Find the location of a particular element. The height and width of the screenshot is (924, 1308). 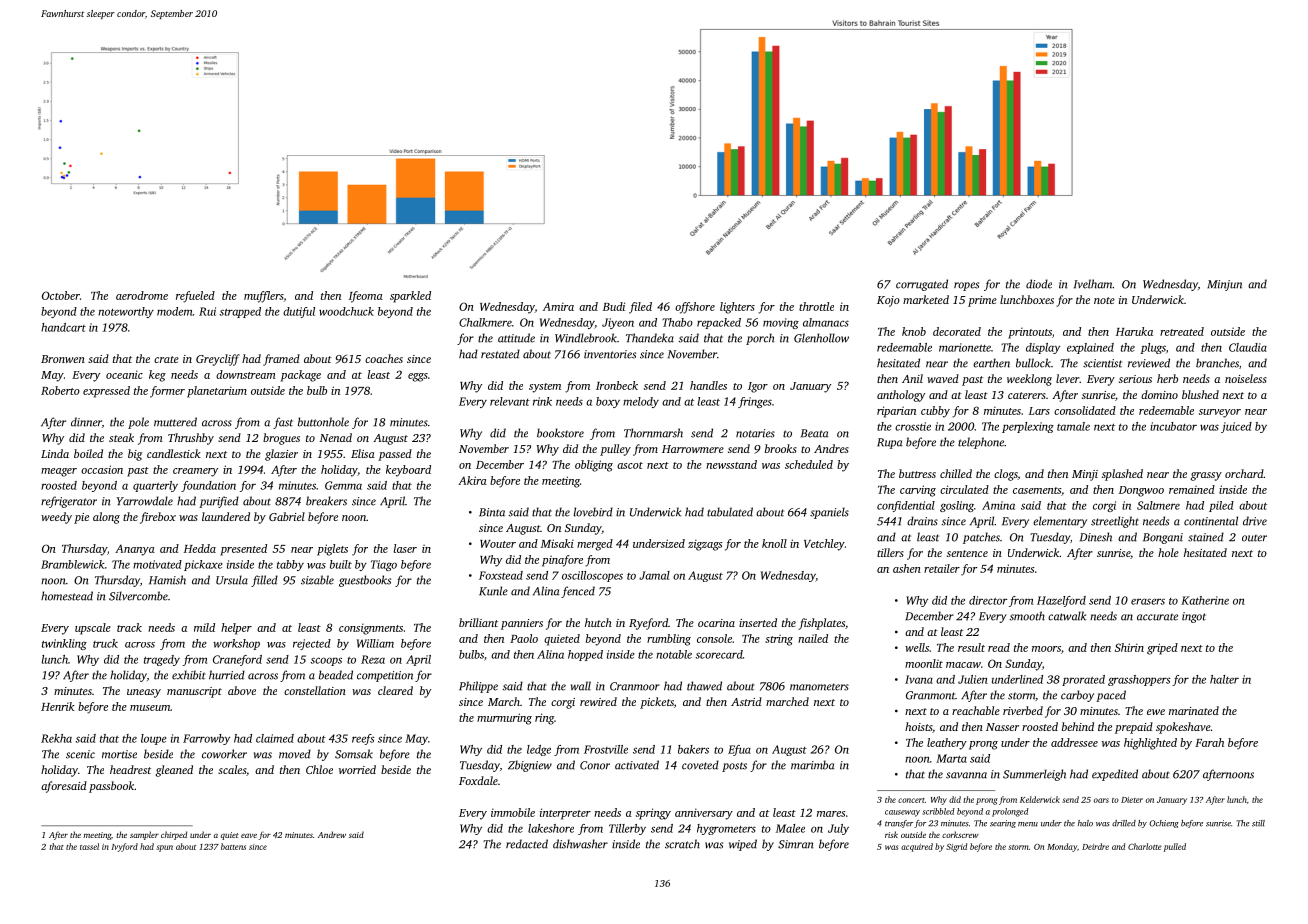

tamale is located at coordinates (1073, 426).
